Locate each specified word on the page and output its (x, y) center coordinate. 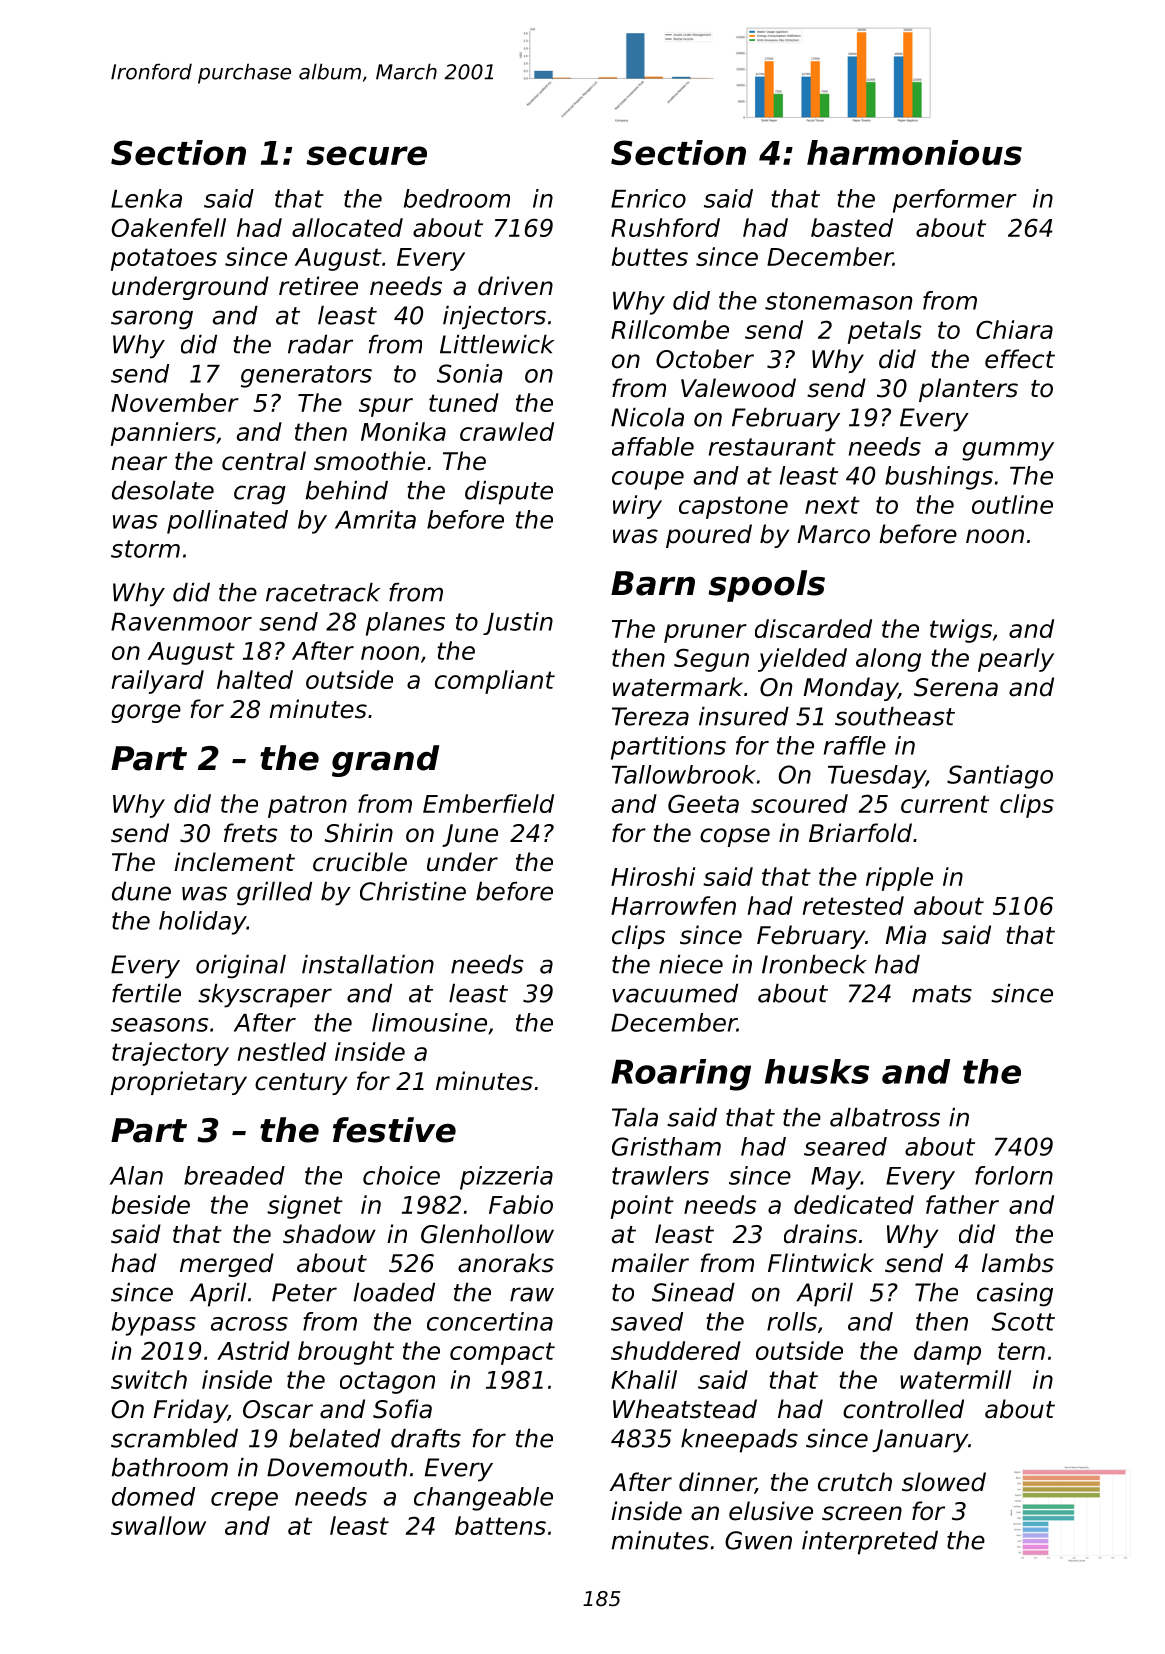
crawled (507, 431)
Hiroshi (653, 876)
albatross (885, 1117)
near (139, 463)
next (832, 505)
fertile (146, 993)
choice (401, 1175)
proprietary (179, 1083)
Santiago (1000, 777)
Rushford (665, 227)
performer (955, 201)
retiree (318, 286)
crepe (244, 1501)
